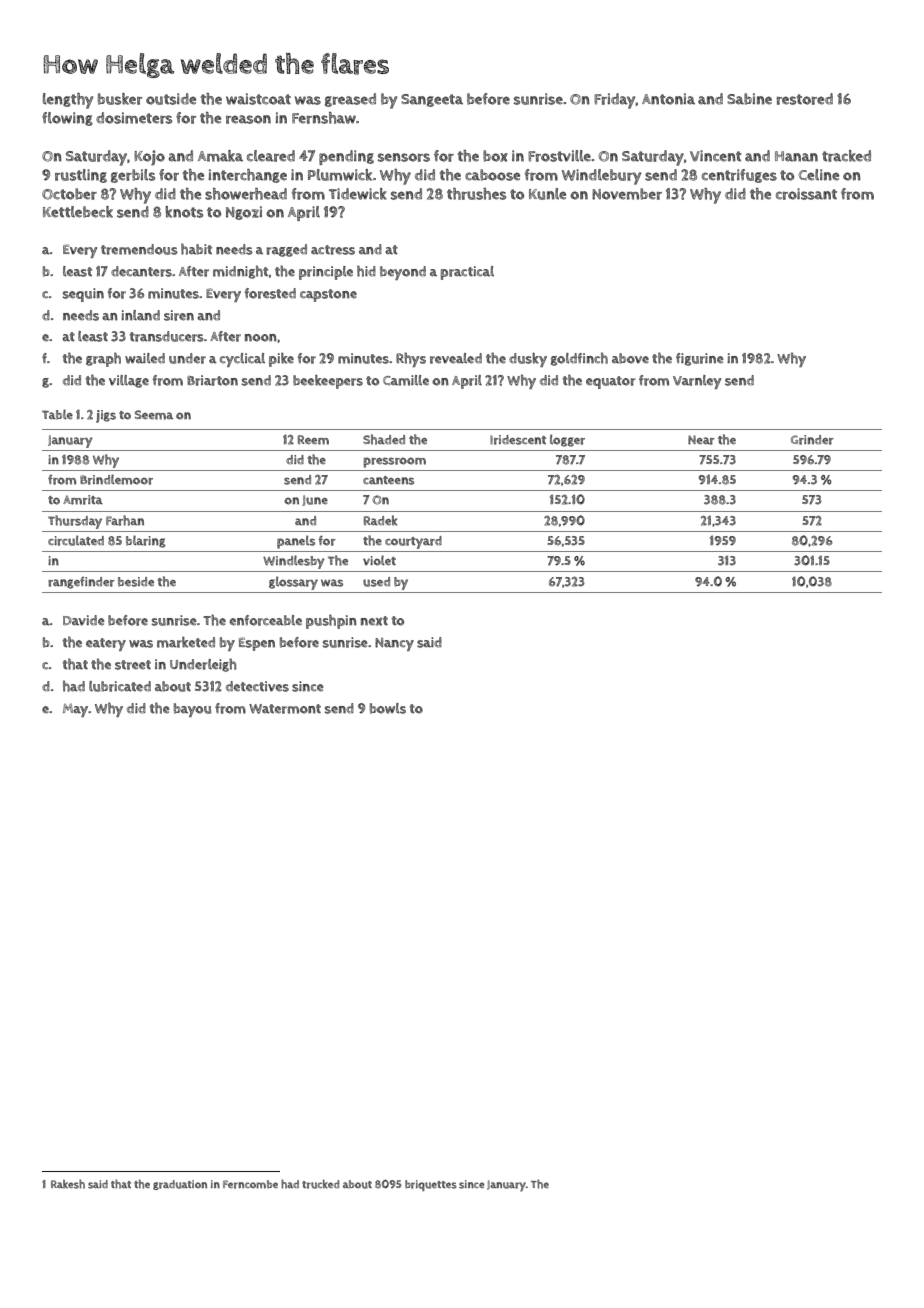 Image resolution: width=924 pixels, height=1308 pixels. Describe the element at coordinates (67, 119) in the screenshot. I see `flowing` at that location.
